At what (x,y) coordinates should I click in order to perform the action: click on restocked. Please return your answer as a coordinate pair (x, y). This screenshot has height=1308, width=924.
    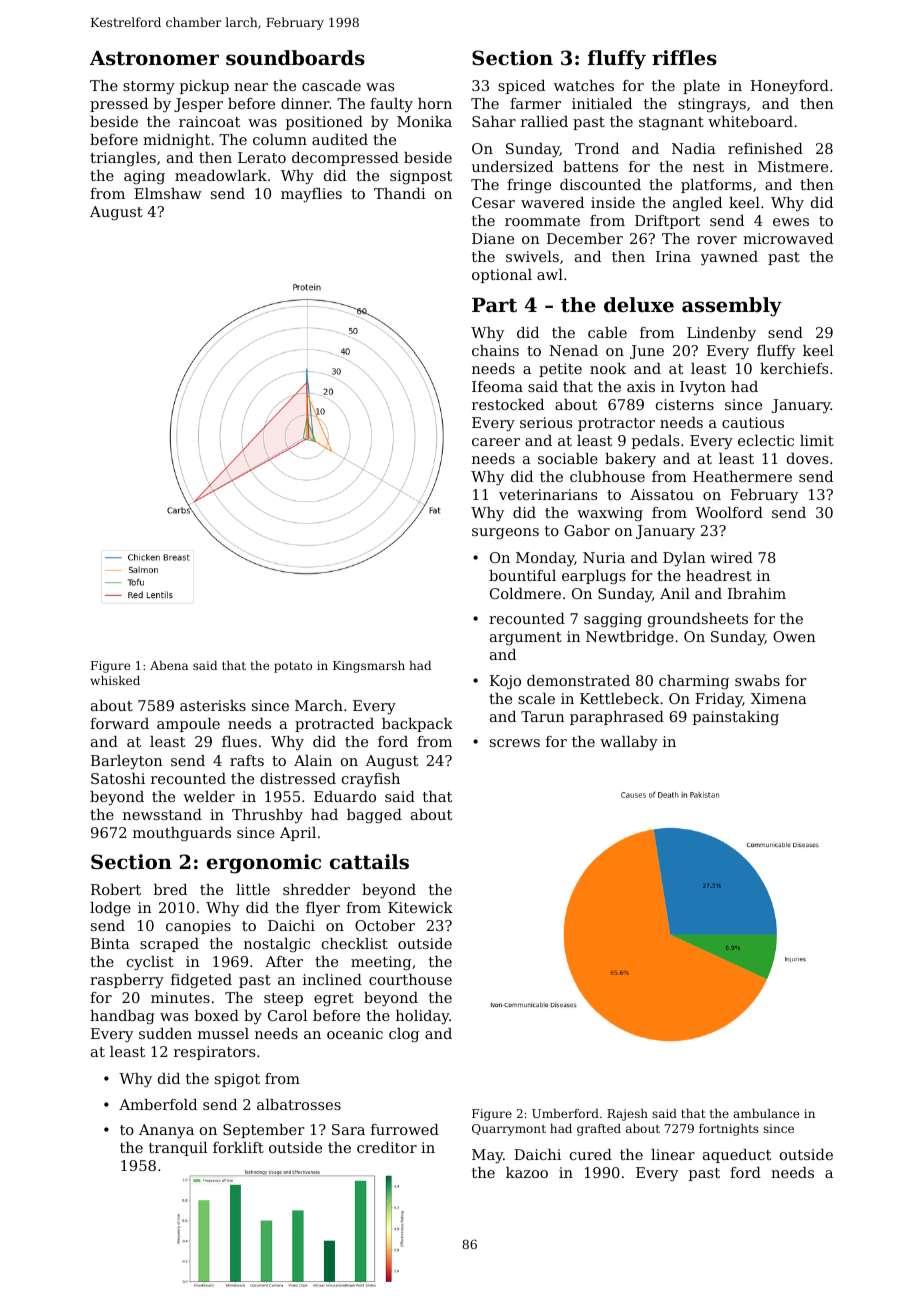
    Looking at the image, I should click on (508, 404).
